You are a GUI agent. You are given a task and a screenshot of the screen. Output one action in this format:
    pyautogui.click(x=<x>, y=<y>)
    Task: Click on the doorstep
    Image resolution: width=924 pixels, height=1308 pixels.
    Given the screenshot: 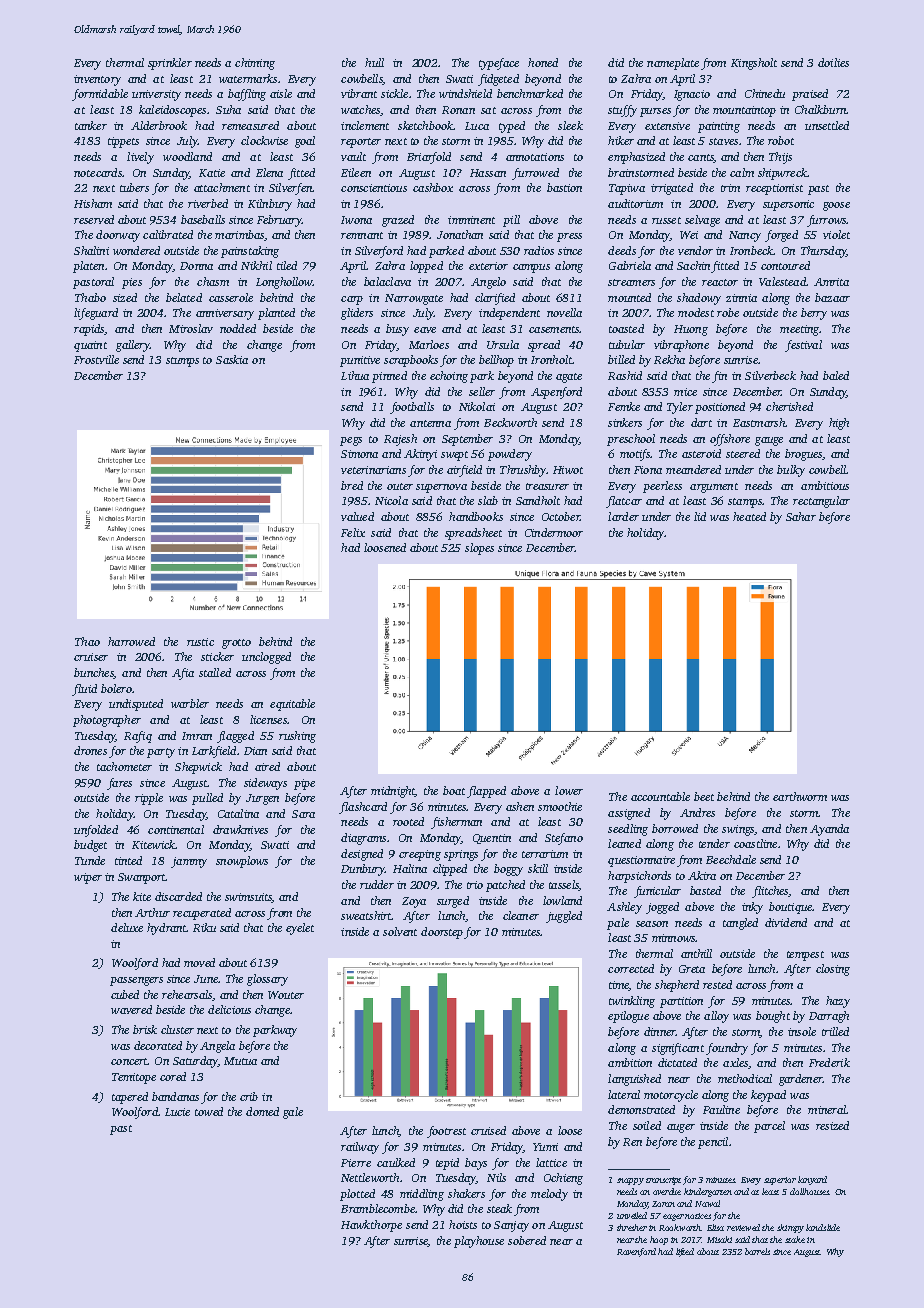 What is the action you would take?
    pyautogui.click(x=442, y=933)
